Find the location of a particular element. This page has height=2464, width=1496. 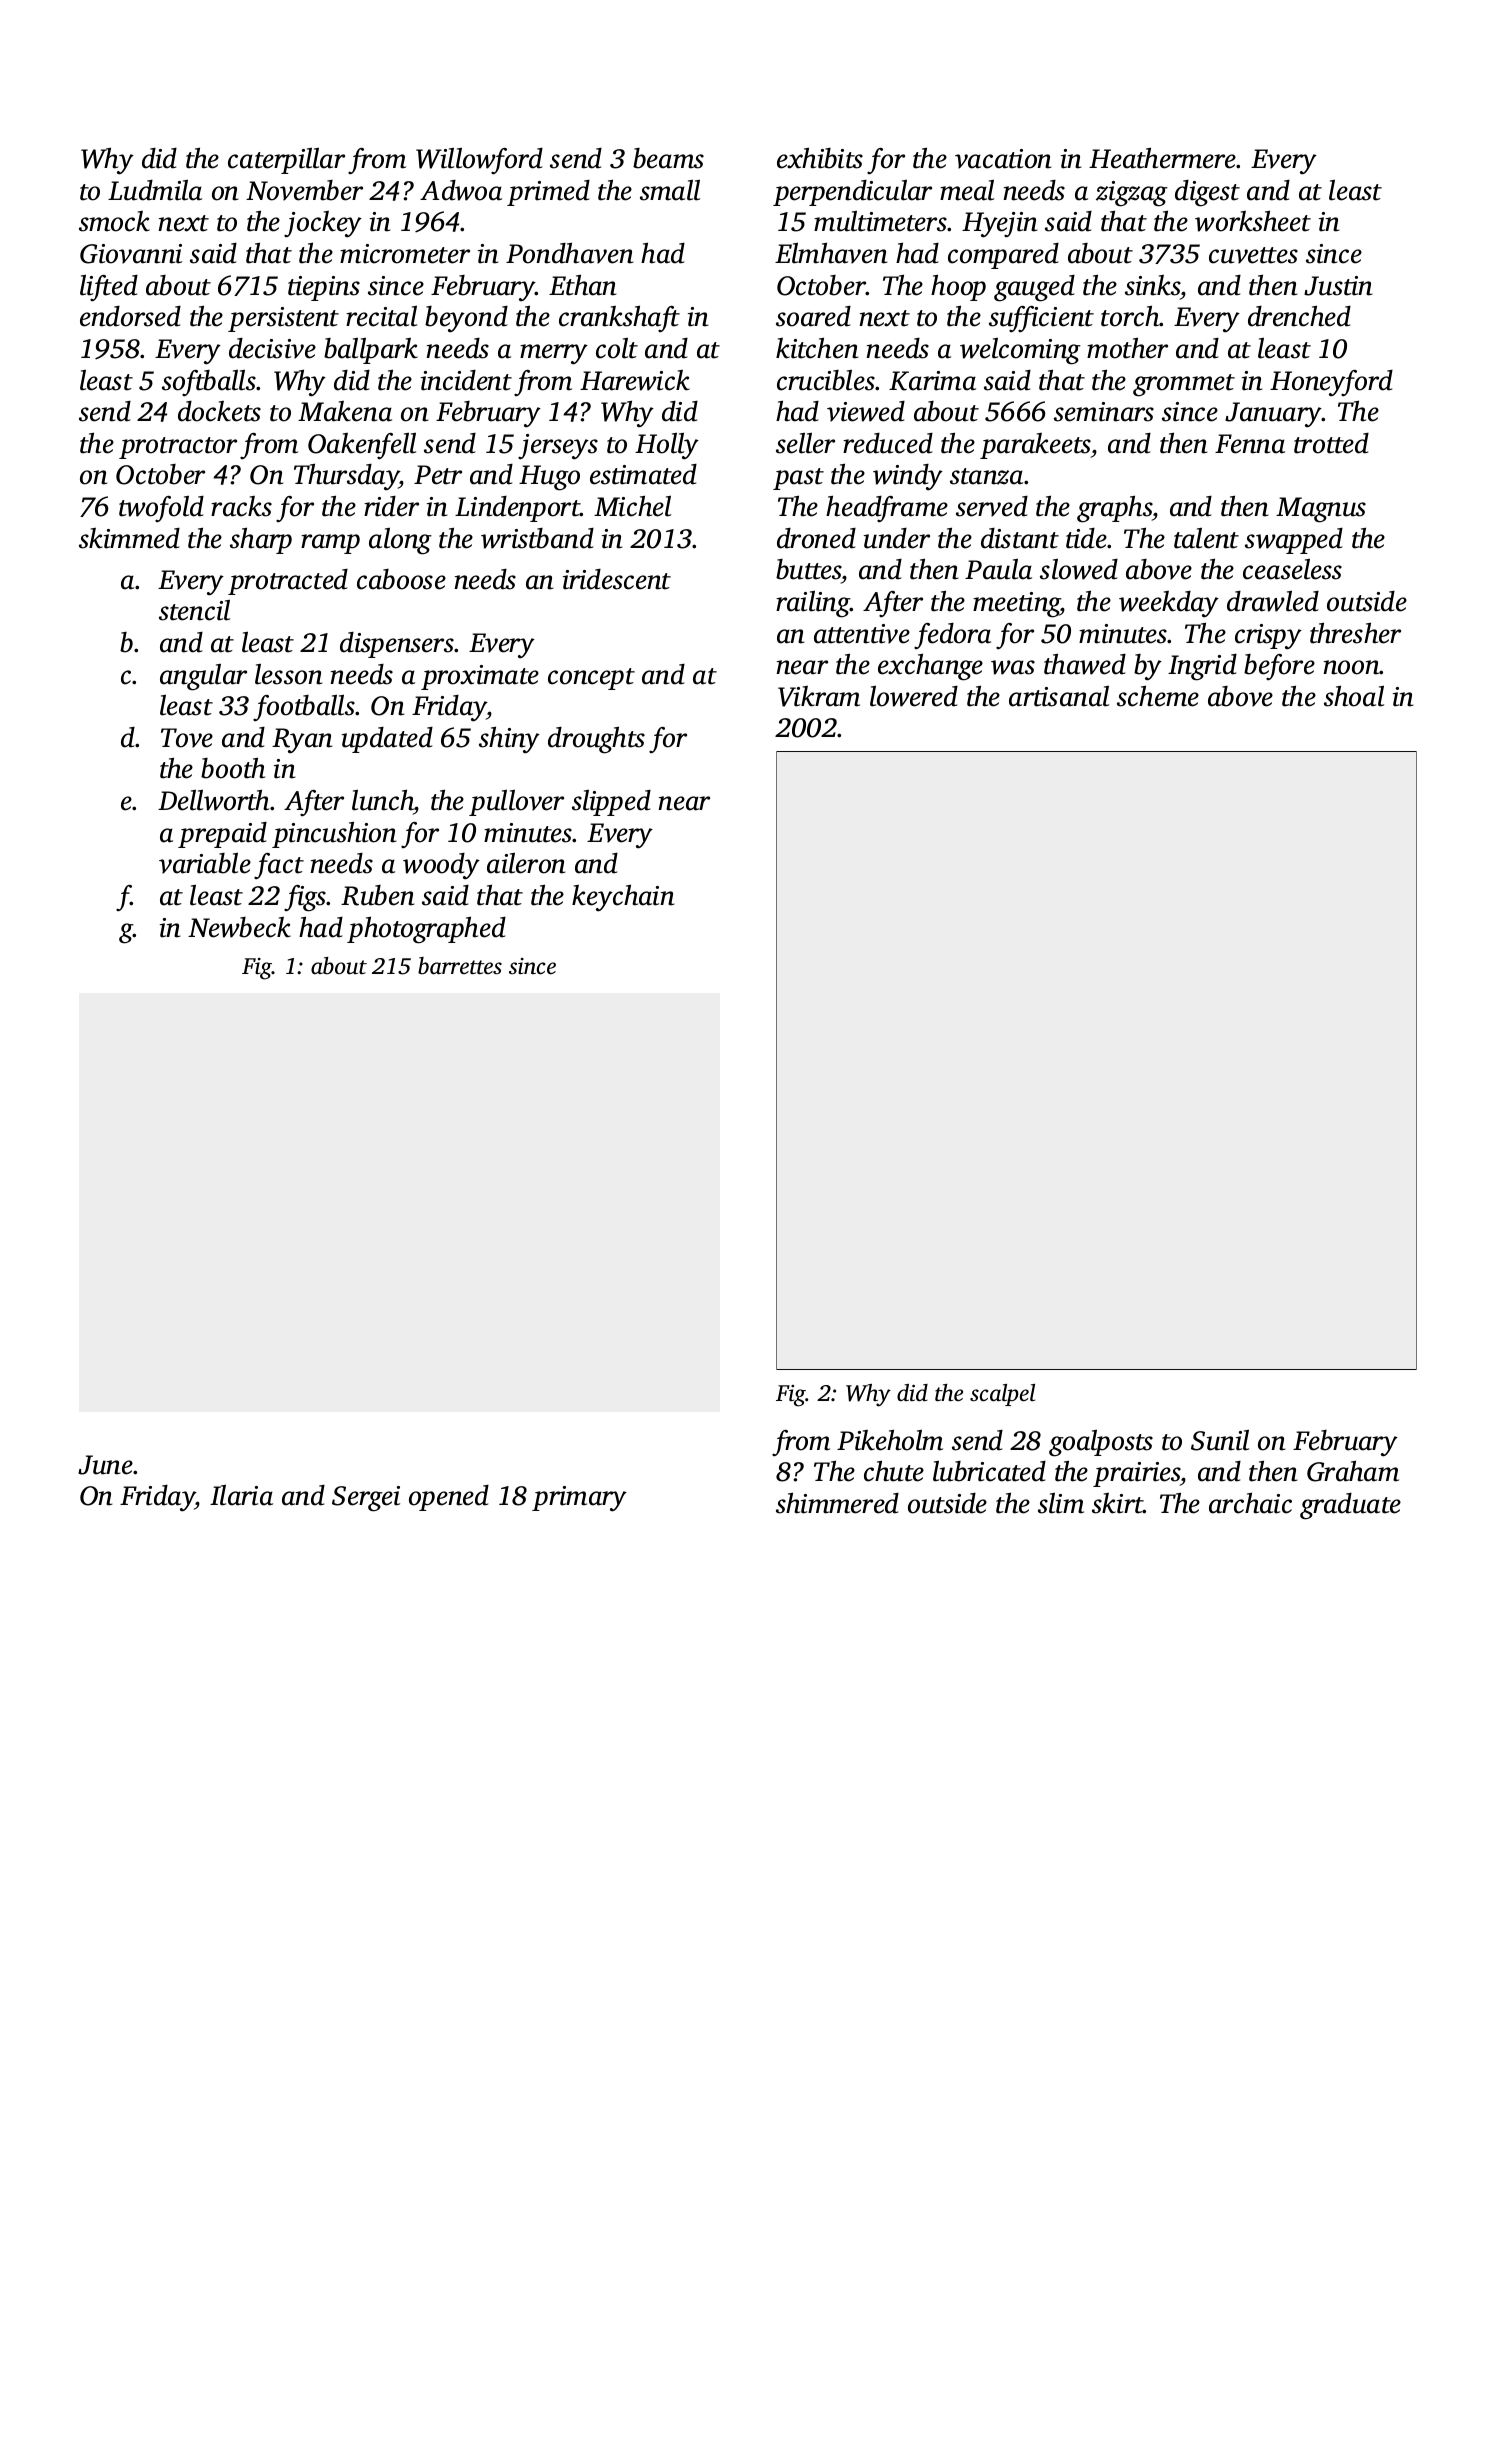

iridescent is located at coordinates (617, 579).
